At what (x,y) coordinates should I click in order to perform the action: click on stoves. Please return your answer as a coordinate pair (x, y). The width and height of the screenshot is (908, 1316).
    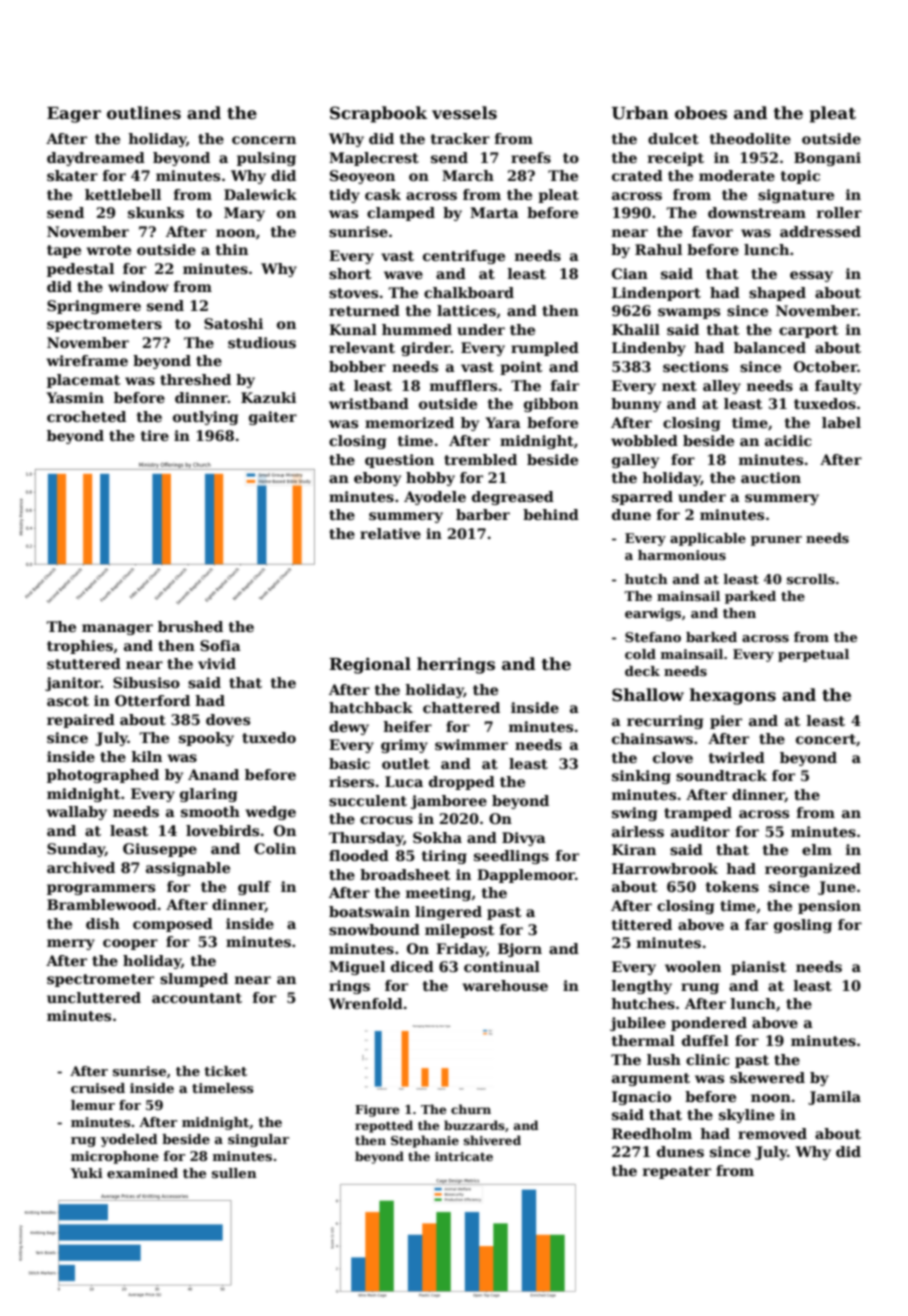
    Looking at the image, I should click on (353, 293).
